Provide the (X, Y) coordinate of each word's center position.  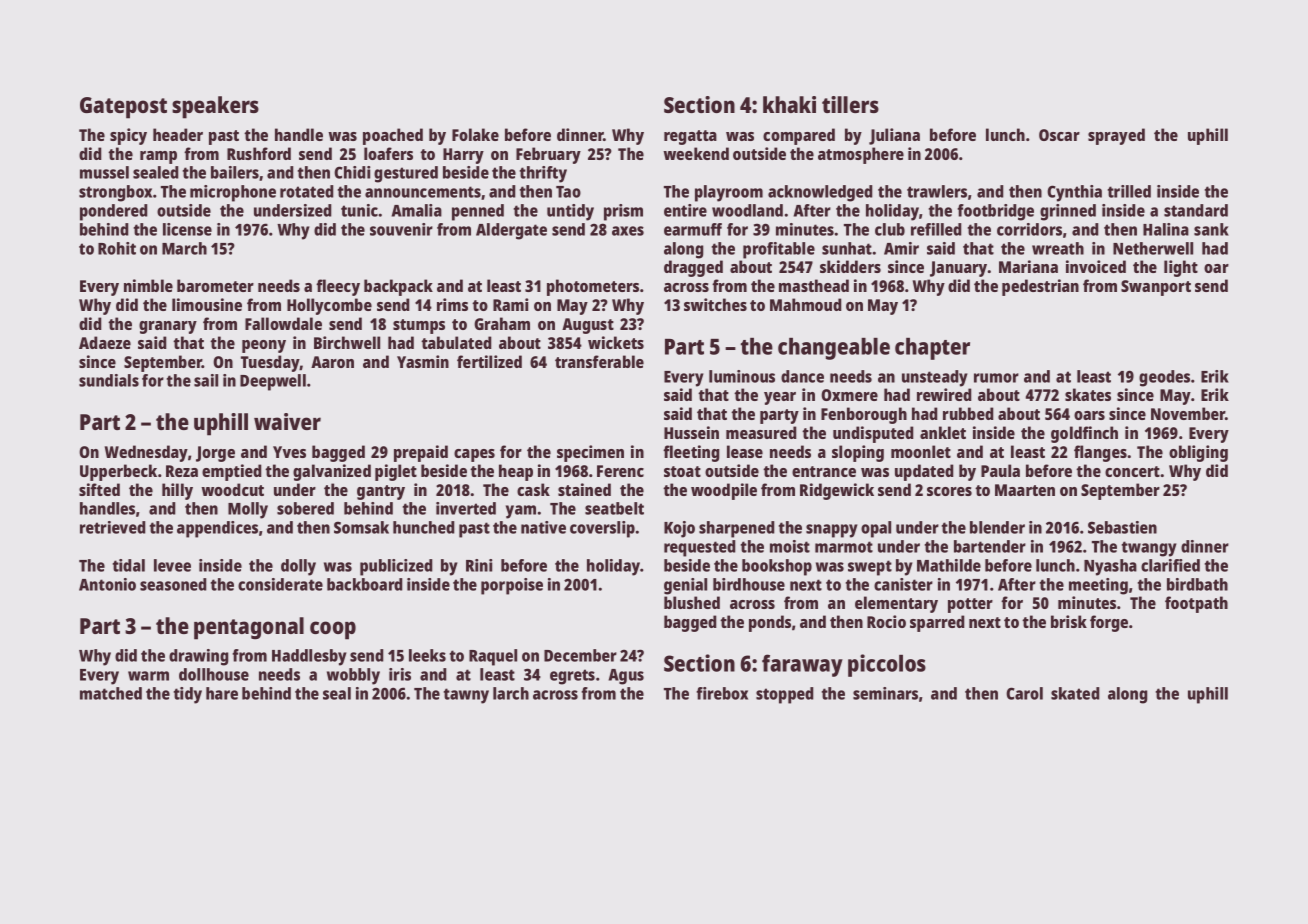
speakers (215, 107)
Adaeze (105, 342)
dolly (298, 567)
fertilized (489, 361)
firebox (722, 693)
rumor (996, 378)
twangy (1149, 549)
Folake (475, 134)
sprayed (1116, 136)
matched (111, 693)
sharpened (736, 529)
